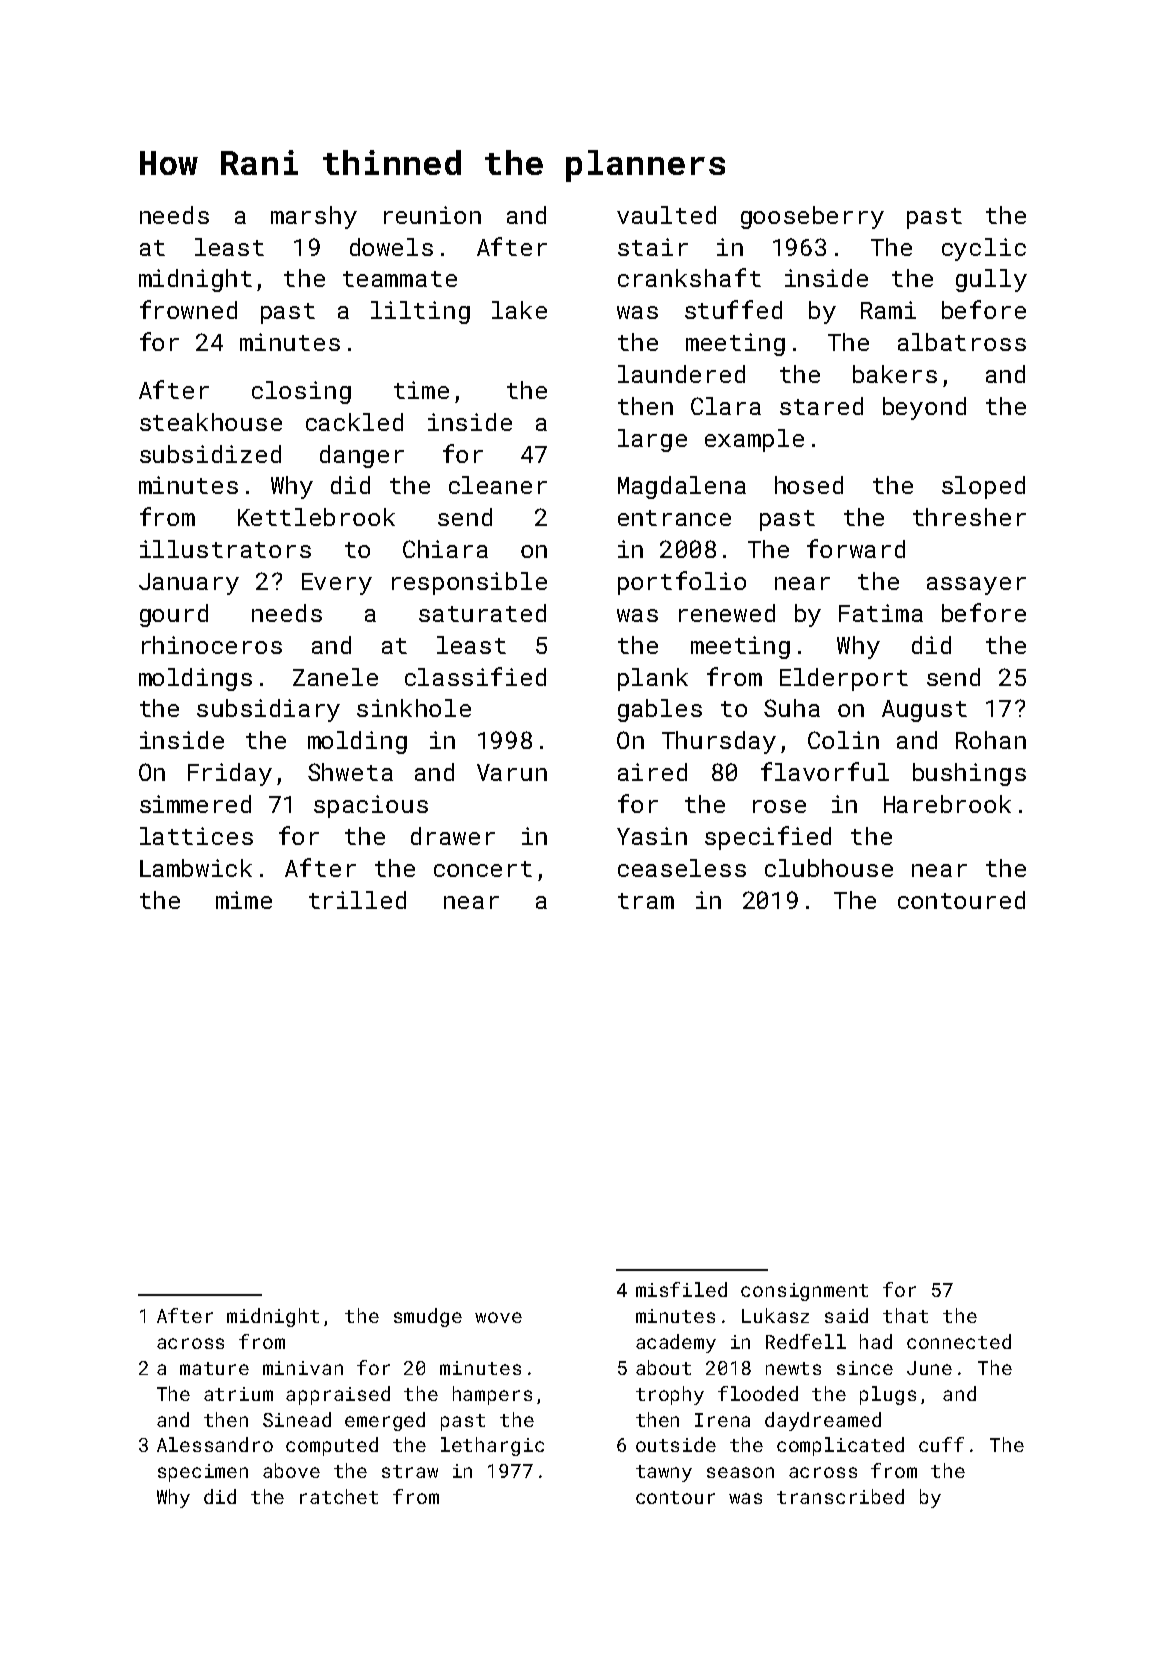 The image size is (1165, 1654). What do you see at coordinates (214, 1368) in the screenshot?
I see `mature` at bounding box center [214, 1368].
